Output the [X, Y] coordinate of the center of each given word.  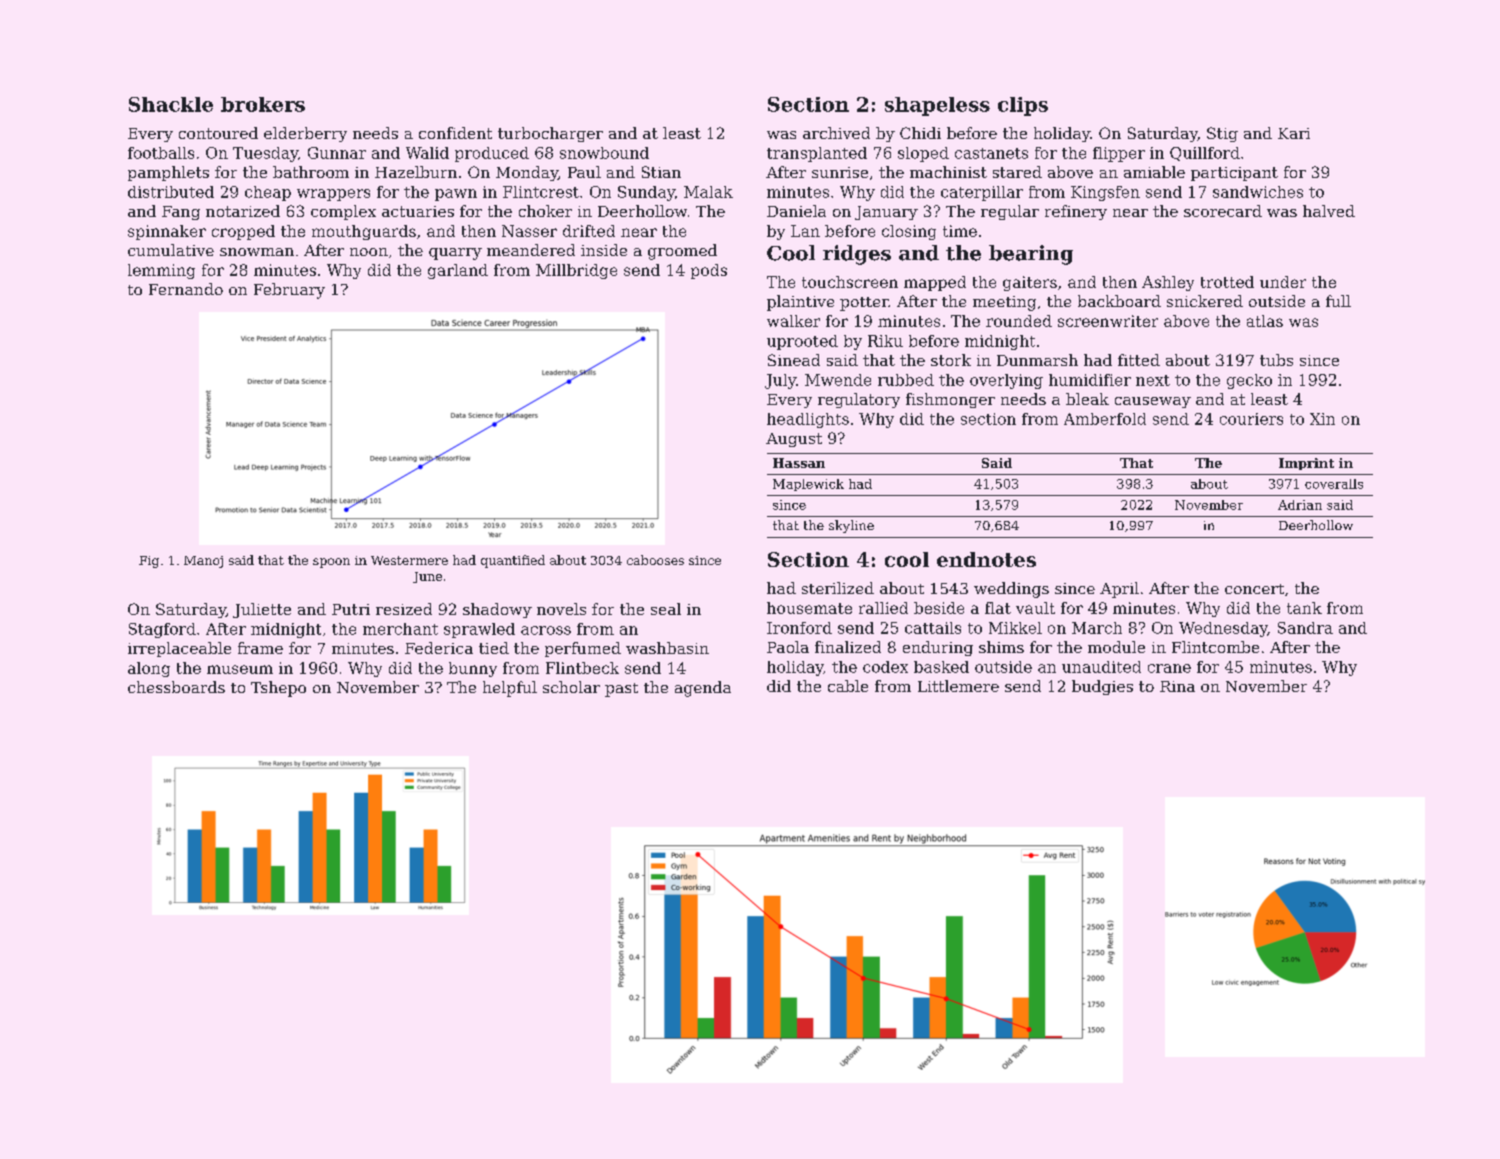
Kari [1294, 133]
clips [1023, 106]
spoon [331, 563]
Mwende [838, 380]
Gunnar [337, 153]
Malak [708, 192]
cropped [243, 232]
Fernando [186, 289]
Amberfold [1105, 419]
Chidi [920, 133]
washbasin [667, 648]
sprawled [479, 630]
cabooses [655, 560]
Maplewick [808, 485]
